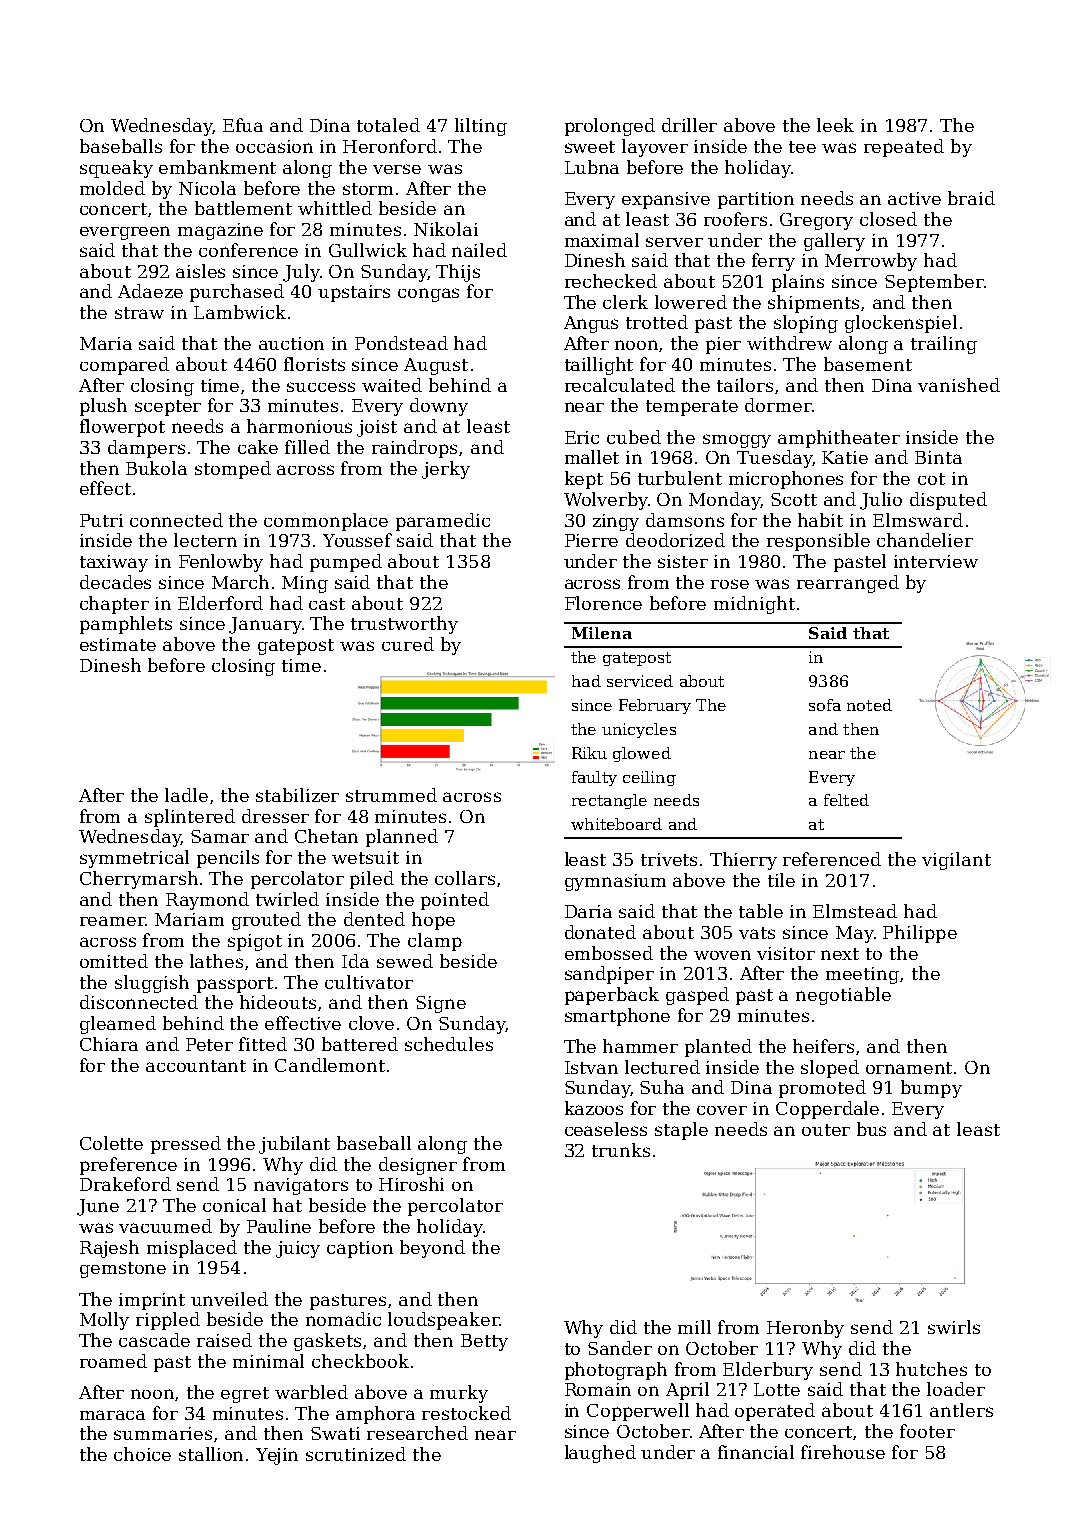 This image has width=1081, height=1536. Describe the element at coordinates (228, 859) in the image. I see `pencils` at that location.
